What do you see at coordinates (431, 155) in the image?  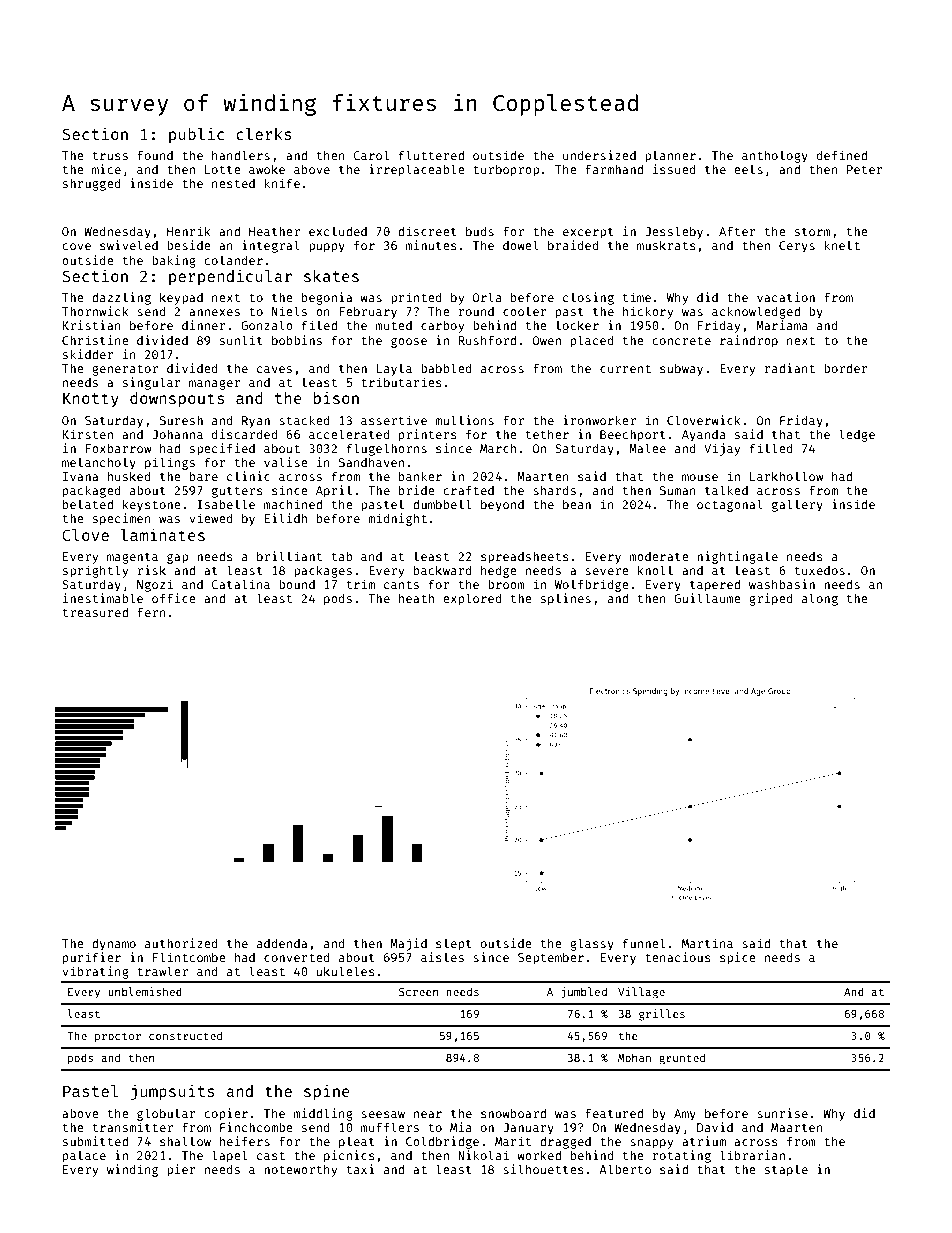 I see `fluttered` at bounding box center [431, 155].
